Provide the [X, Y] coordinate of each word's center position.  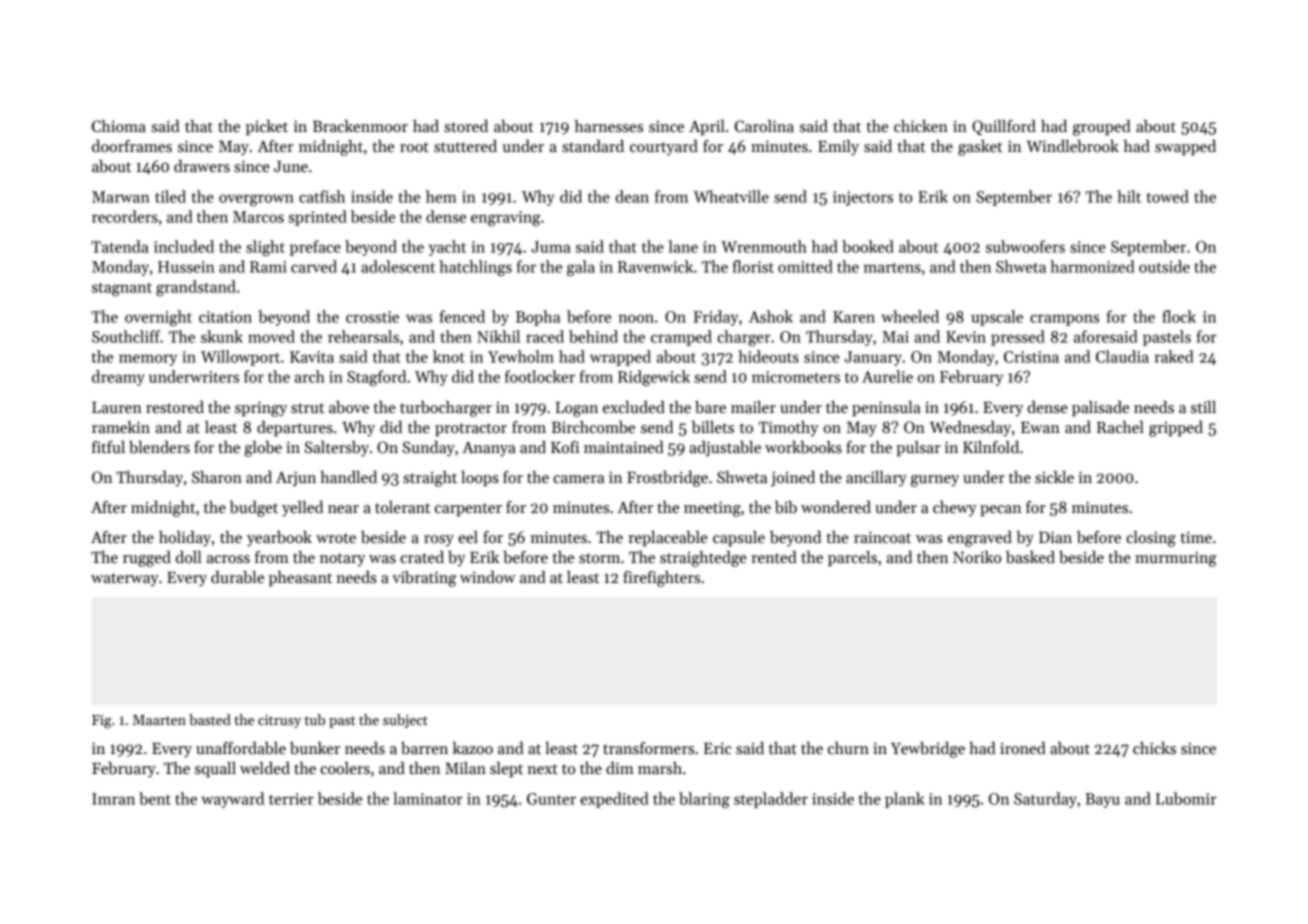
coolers [345, 768]
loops [480, 479]
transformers [648, 748]
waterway [125, 580]
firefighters [661, 579]
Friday [715, 318]
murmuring [1176, 559]
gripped [1176, 429]
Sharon [217, 477]
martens [892, 268]
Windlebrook [1072, 146]
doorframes [132, 146]
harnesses [609, 126]
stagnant [122, 289]
